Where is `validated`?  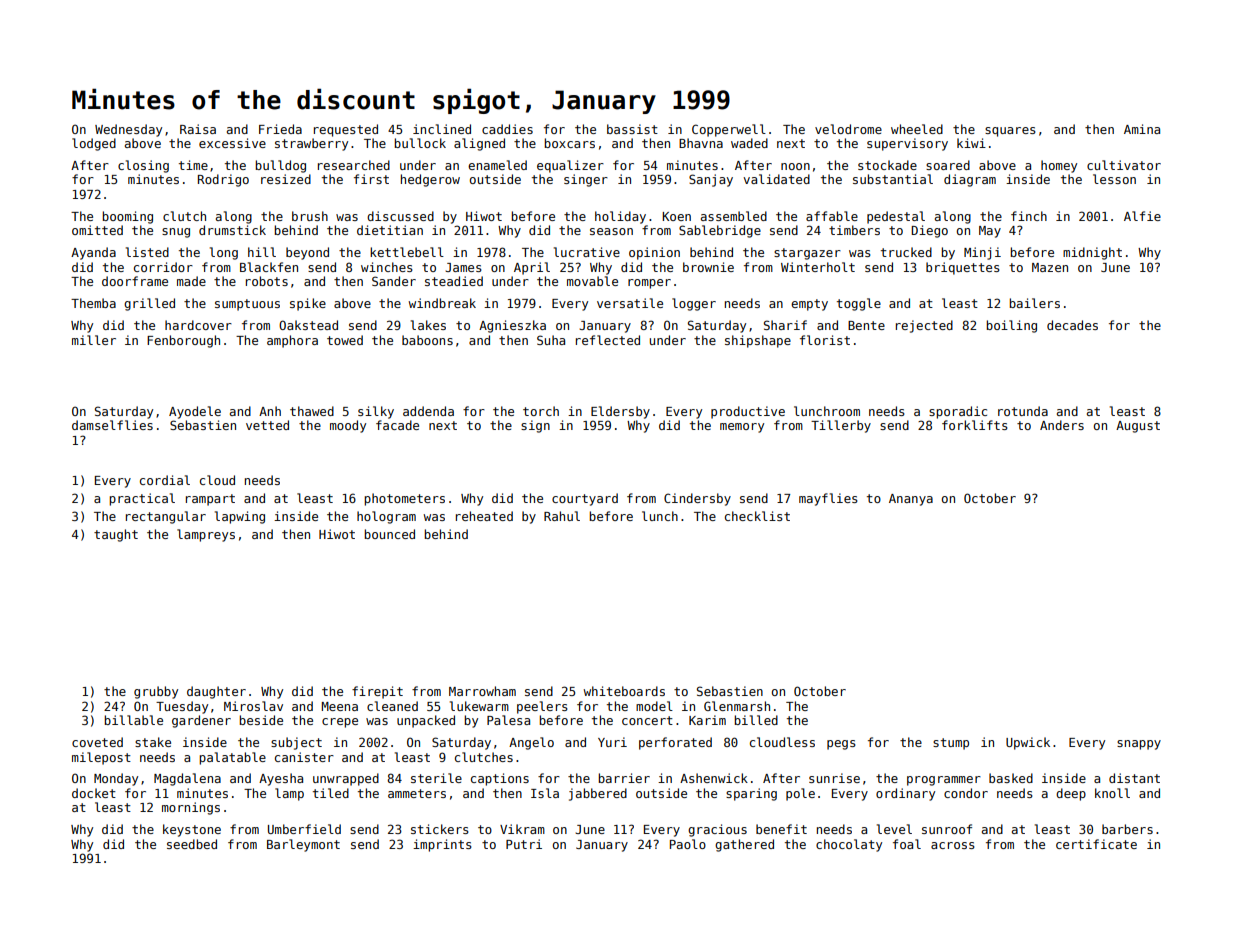 validated is located at coordinates (776, 179).
